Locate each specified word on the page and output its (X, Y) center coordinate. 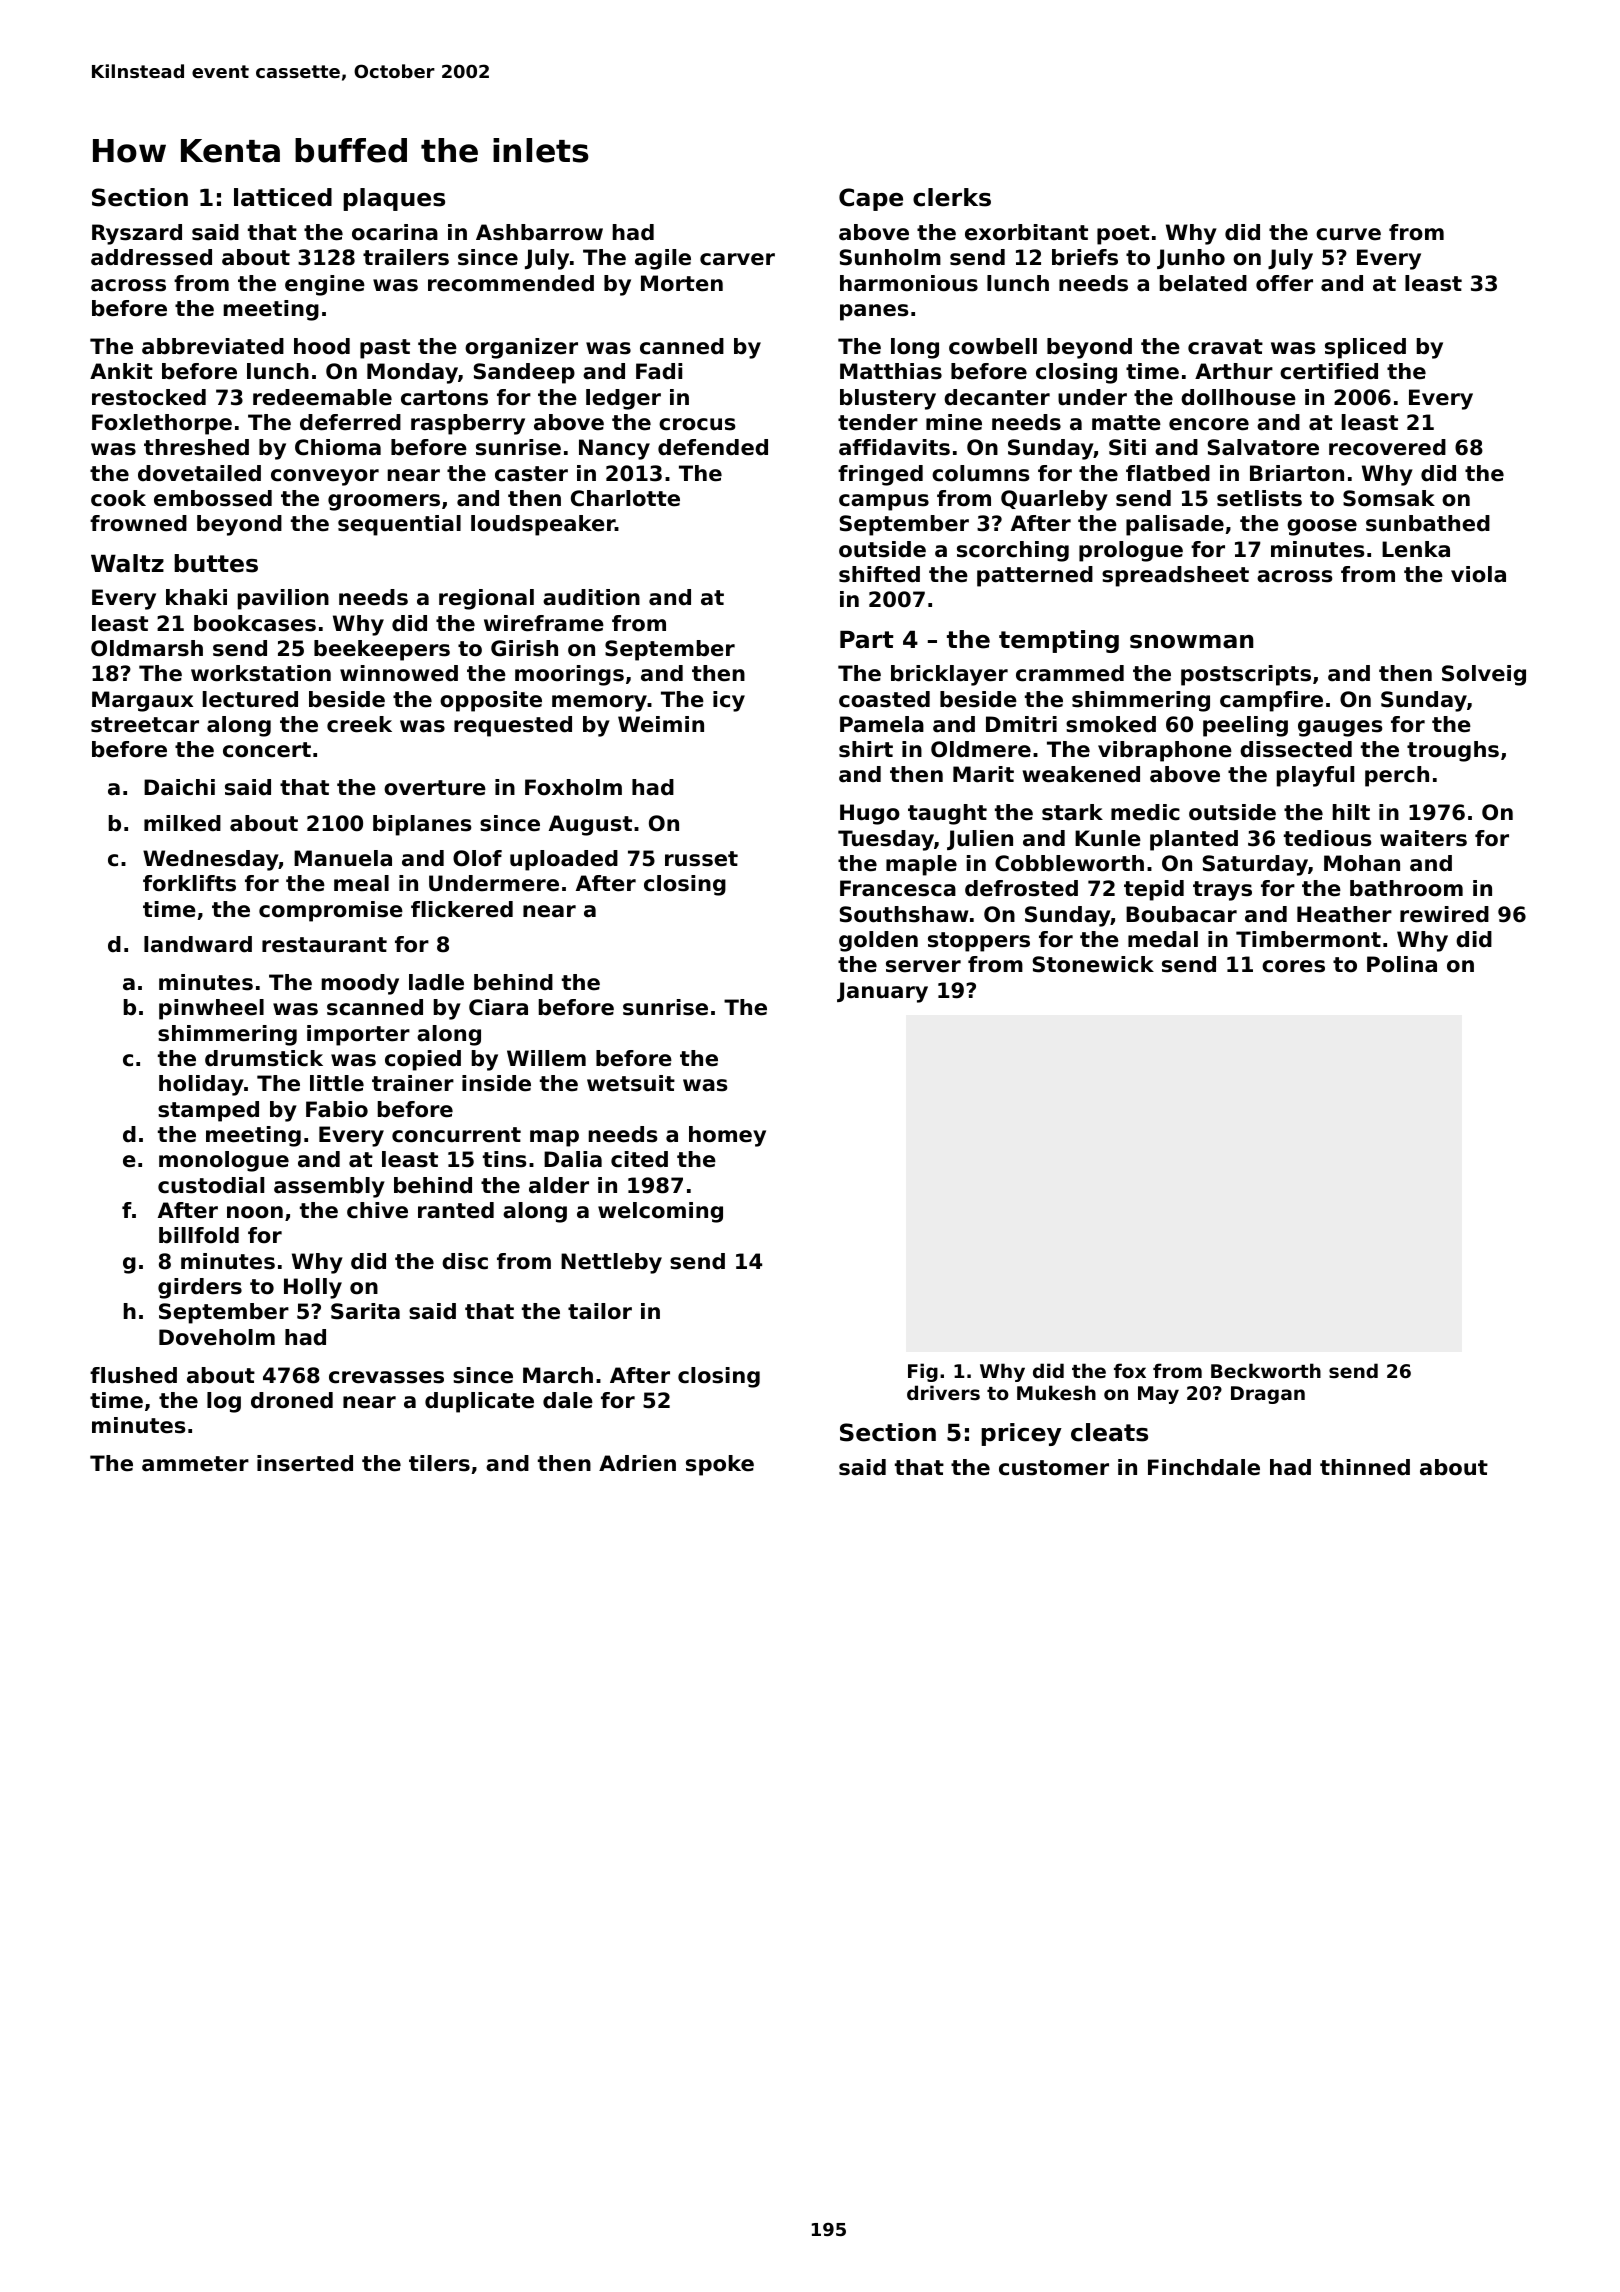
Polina (1402, 964)
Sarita (365, 1311)
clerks (952, 197)
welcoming (660, 1212)
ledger (623, 399)
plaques (394, 199)
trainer (413, 1083)
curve (1348, 234)
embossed (213, 498)
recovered (1387, 447)
